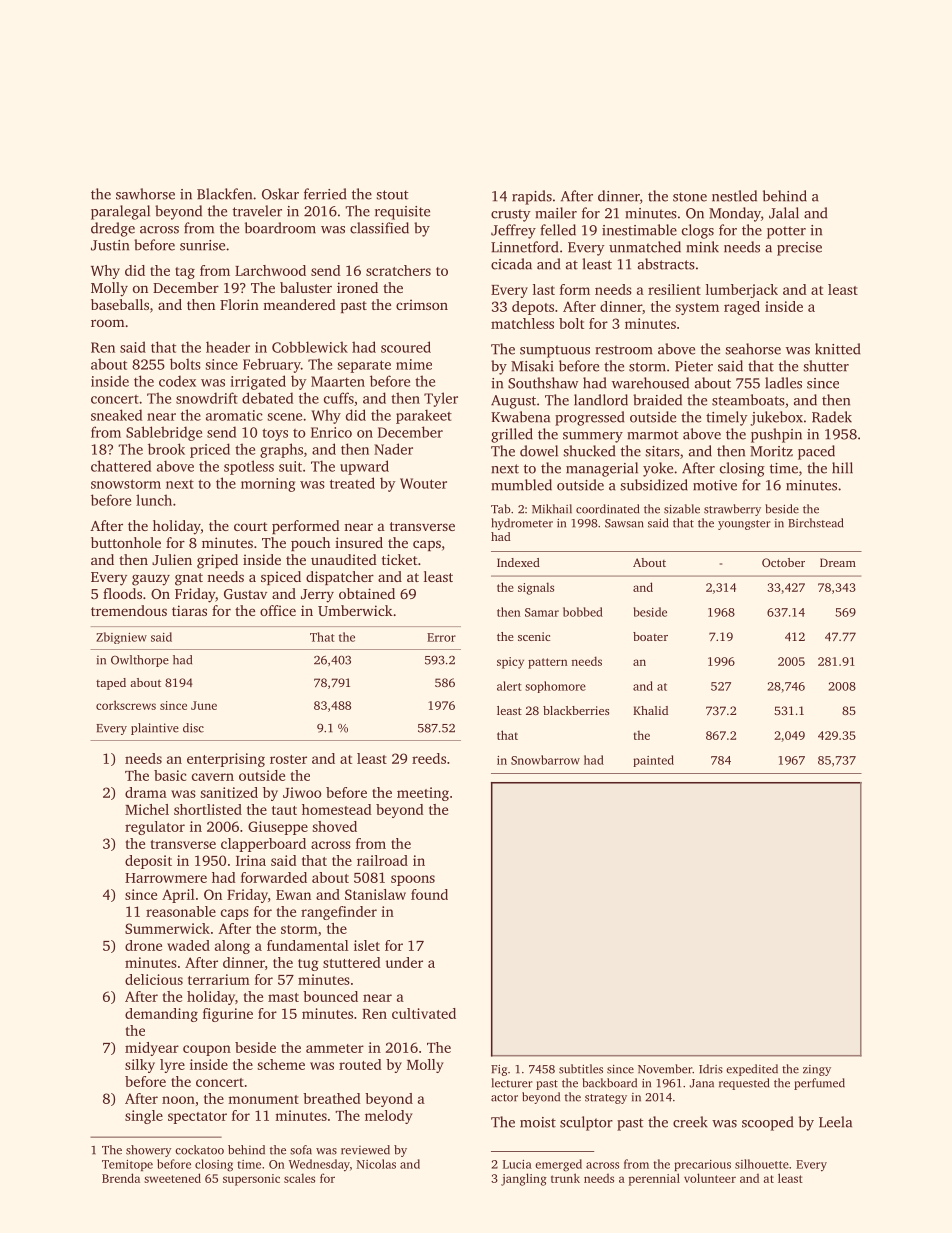  I want to click on Irina, so click(251, 860).
